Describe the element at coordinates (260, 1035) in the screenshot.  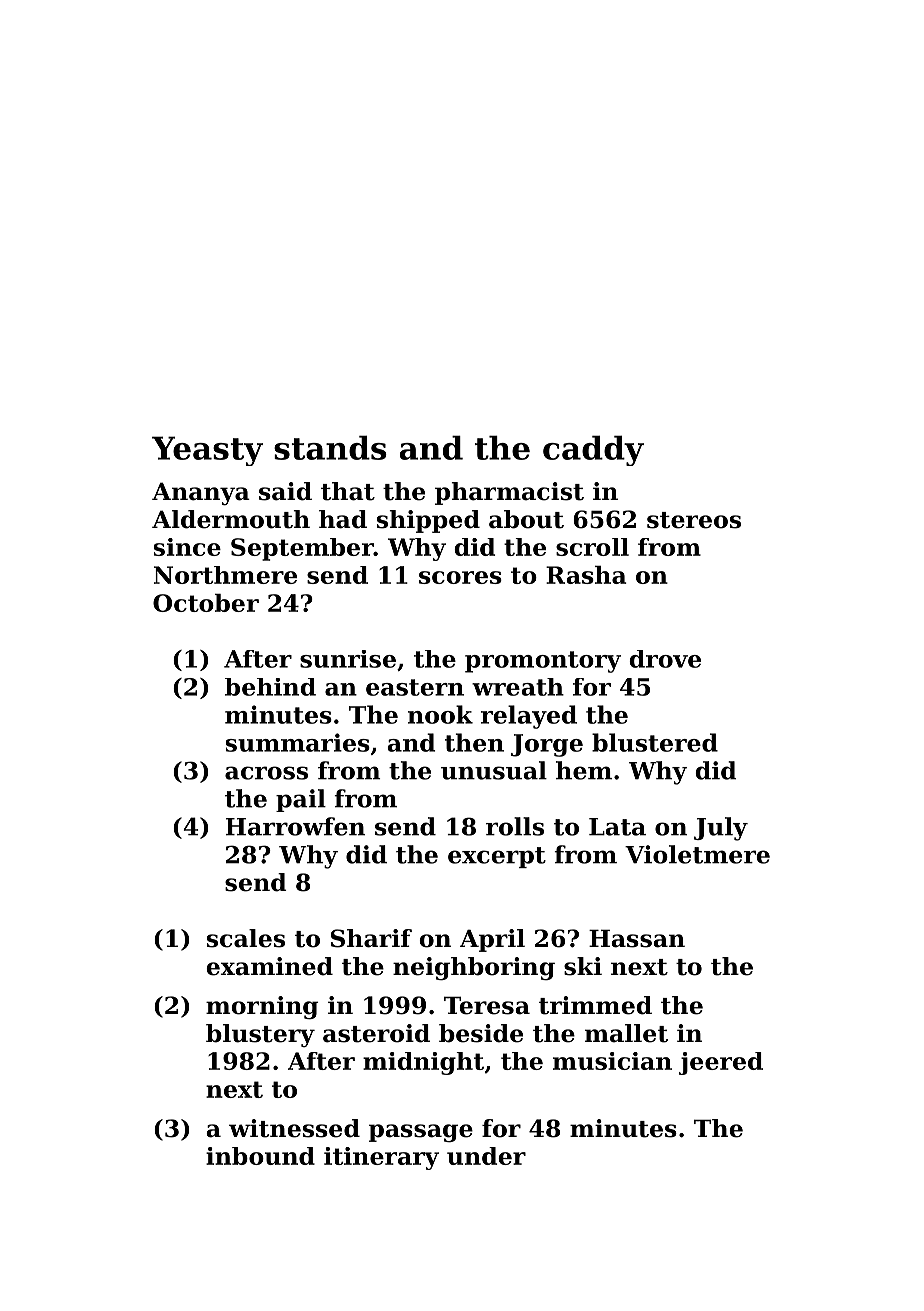
I see `blustery` at that location.
